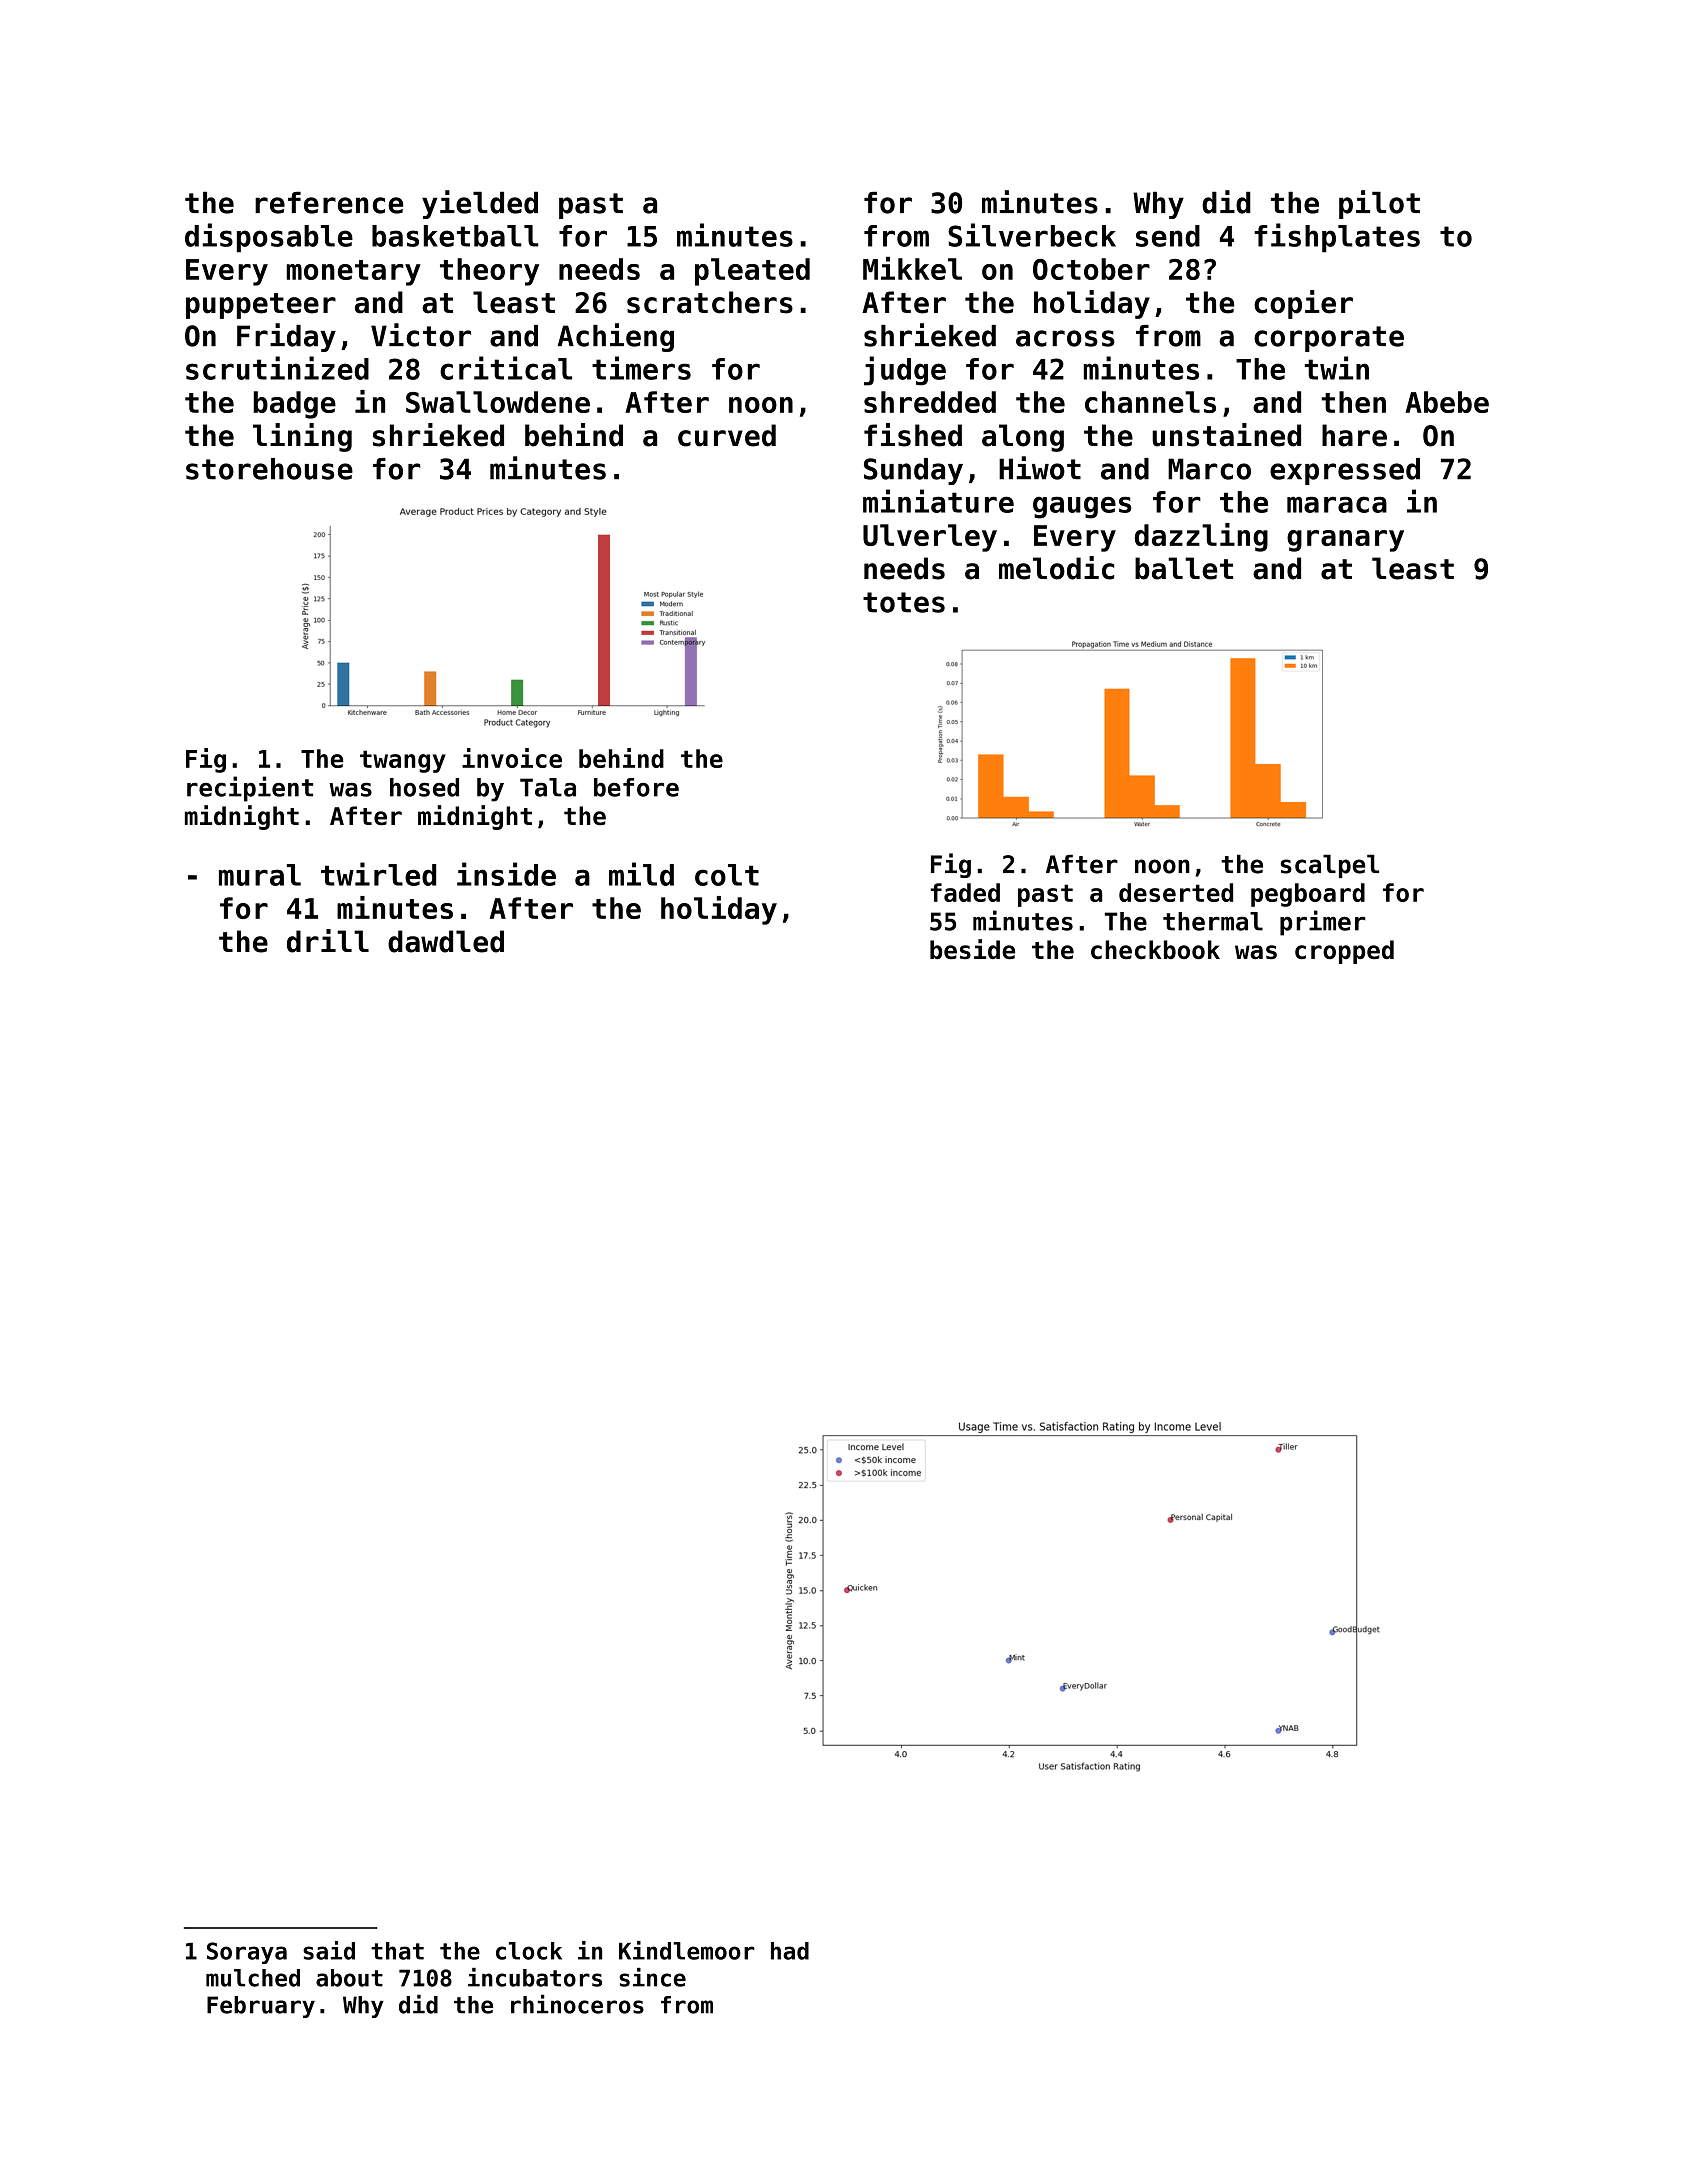 Image resolution: width=1683 pixels, height=2178 pixels. What do you see at coordinates (577, 2004) in the image?
I see `rhinoceros` at bounding box center [577, 2004].
